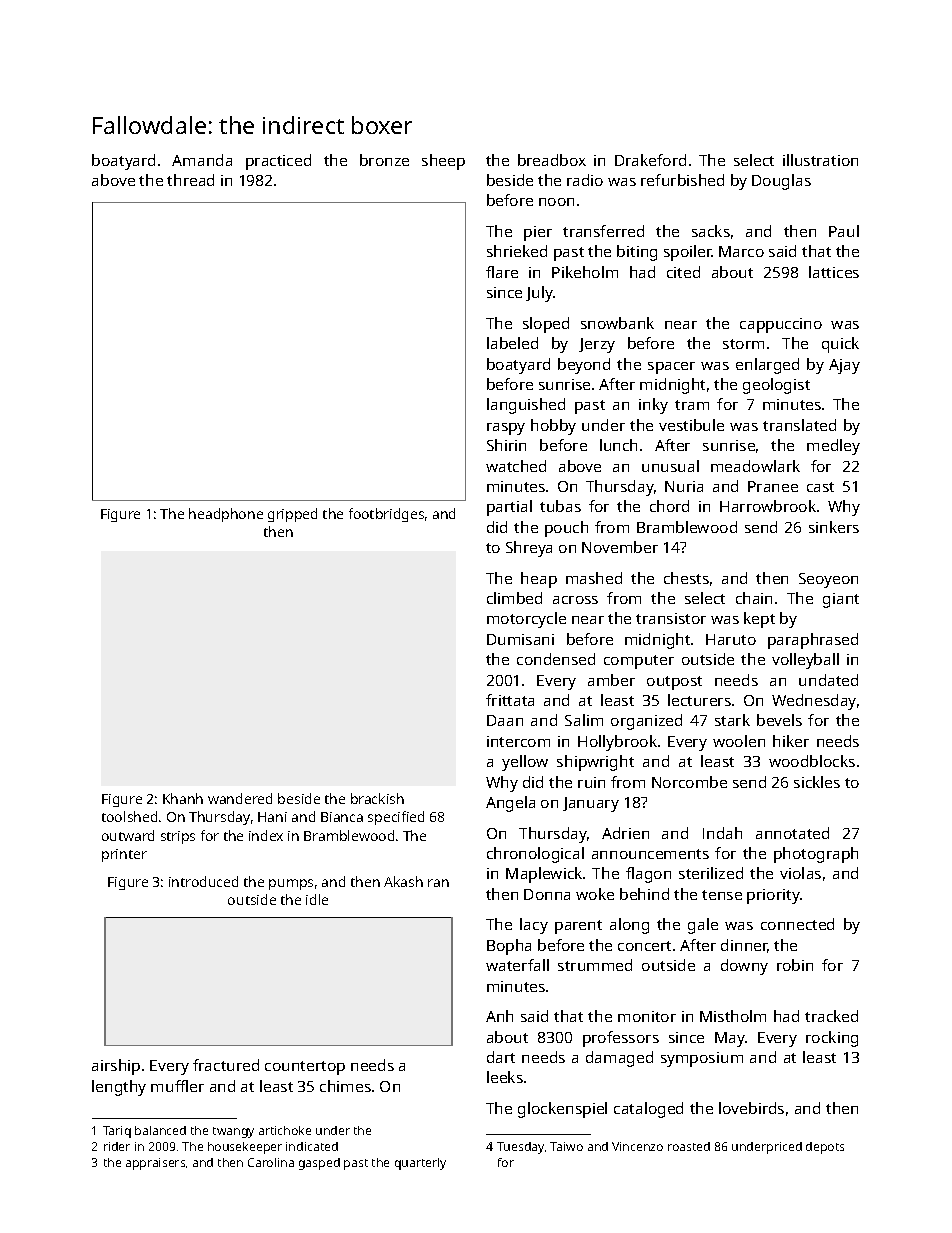 The width and height of the image is (952, 1233). Describe the element at coordinates (671, 618) in the image. I see `transistor` at that location.
